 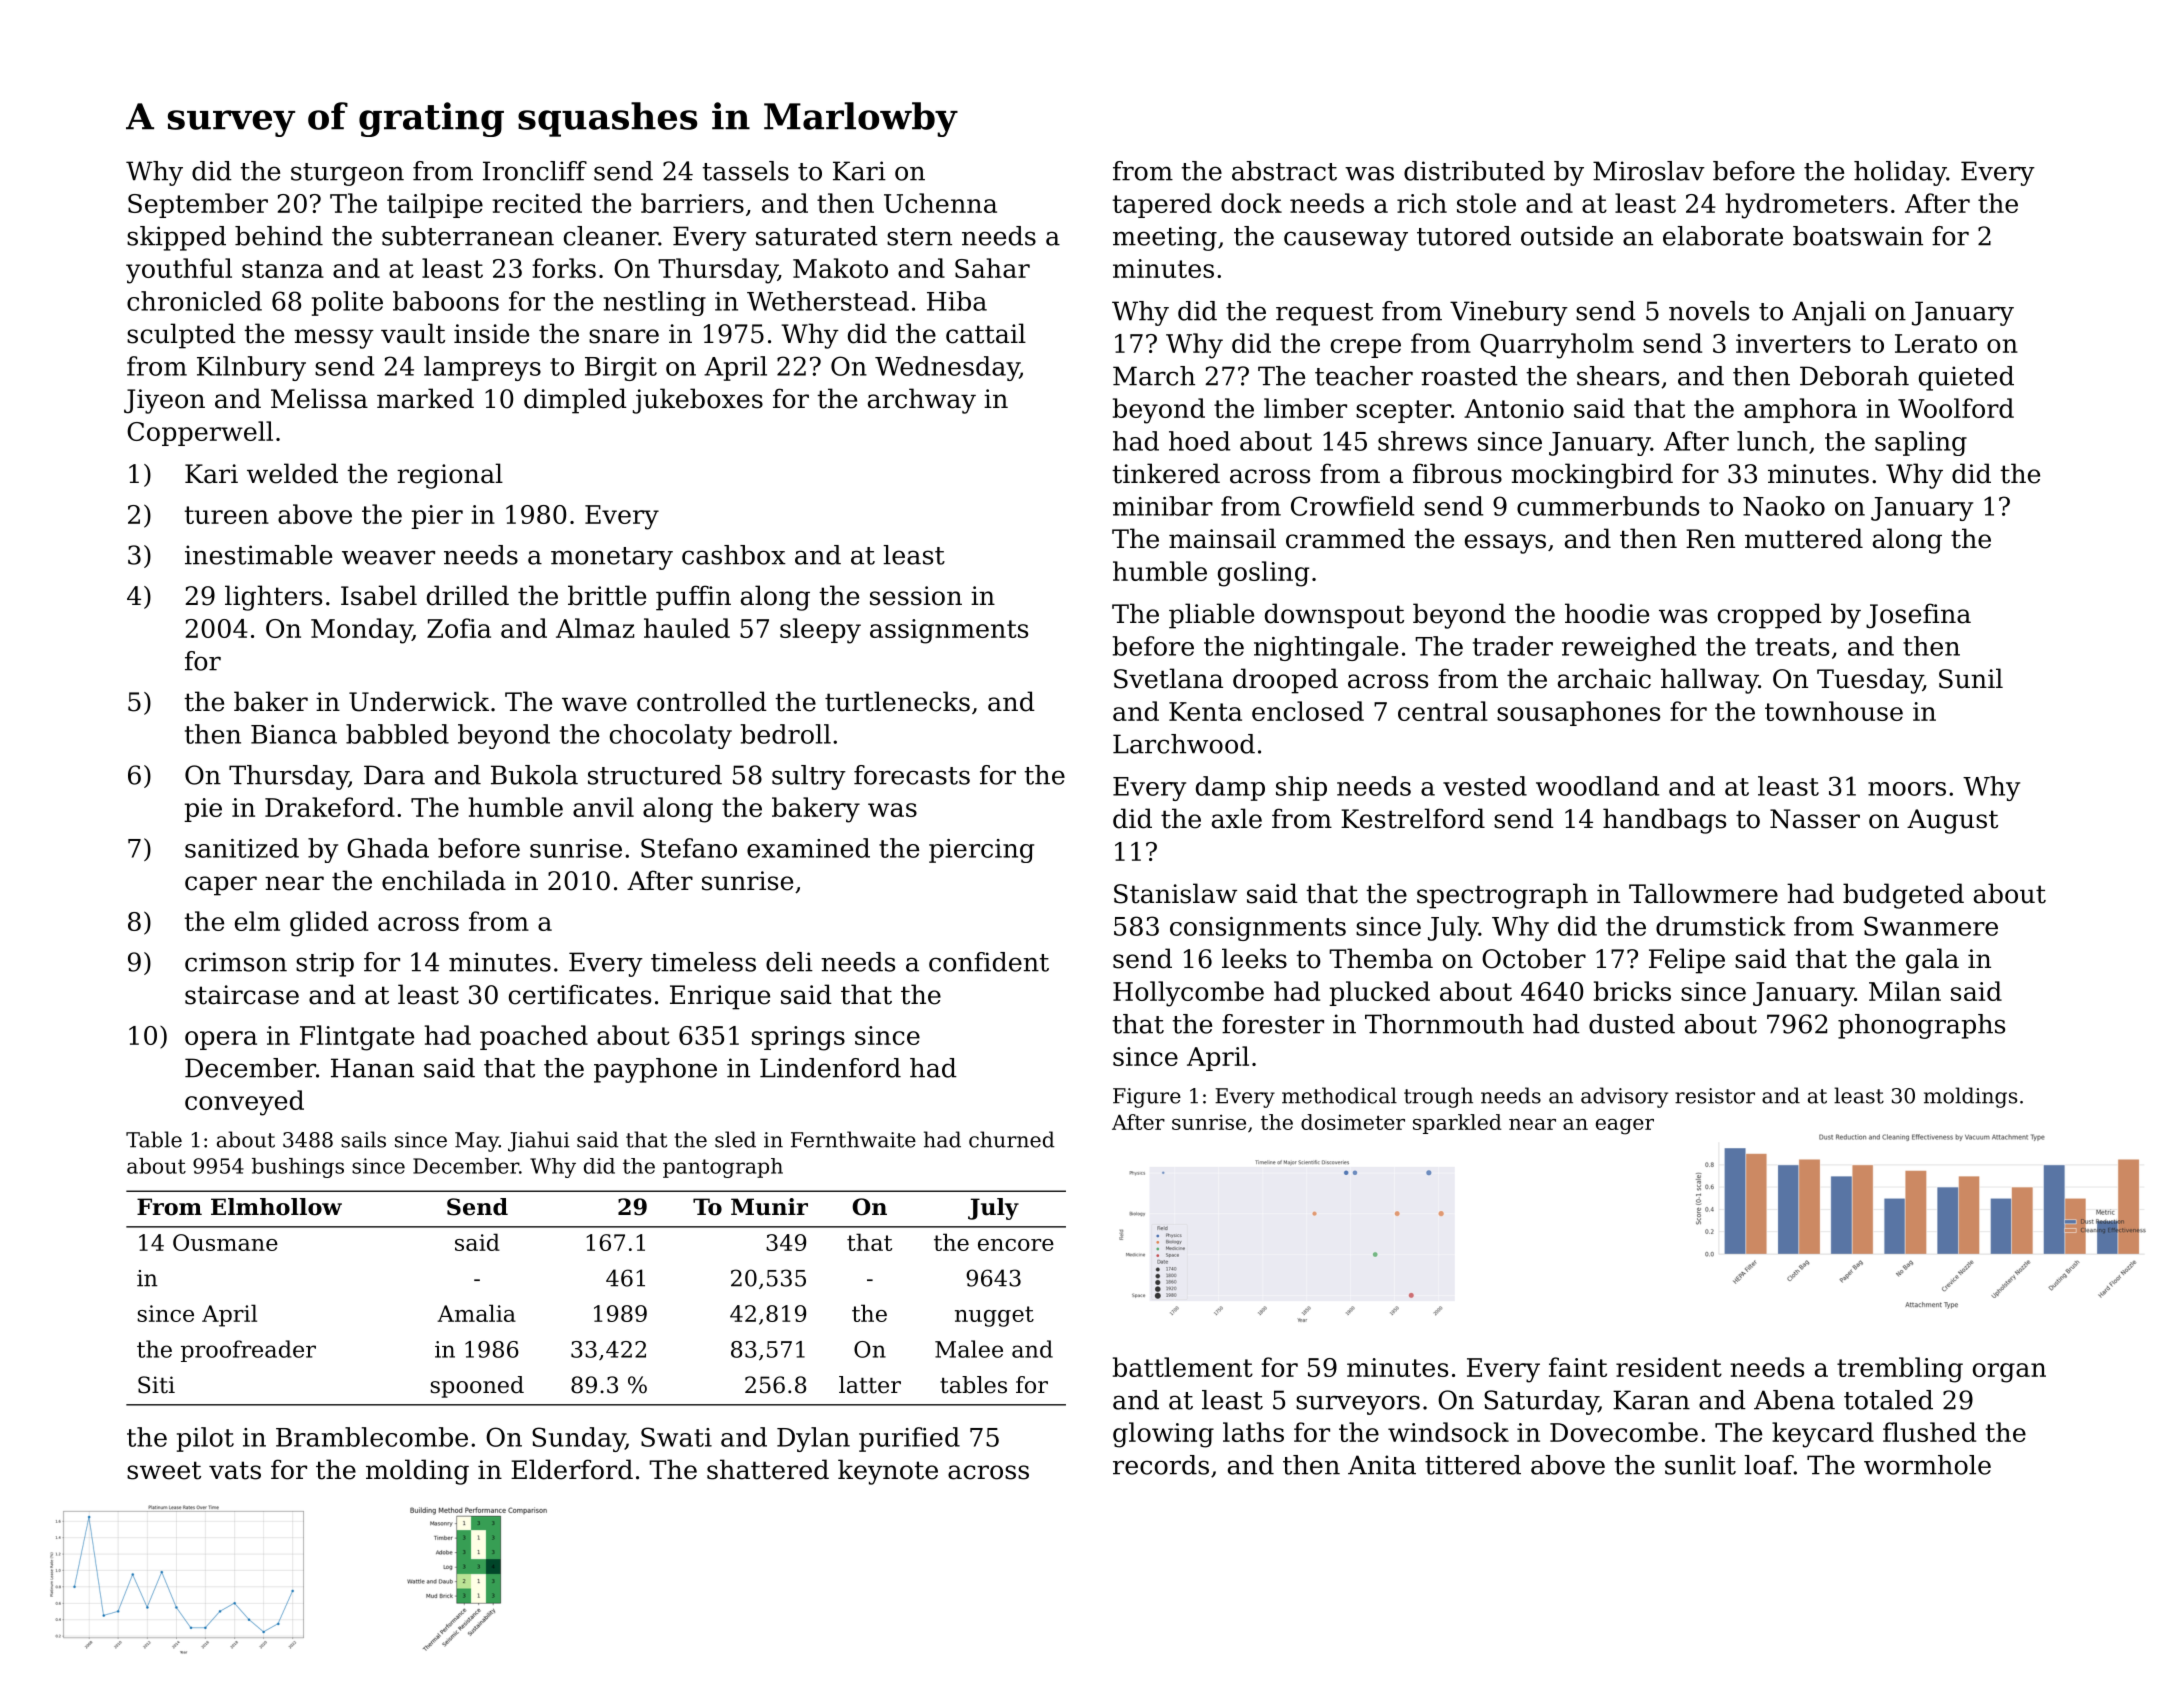 I want to click on spooned, so click(x=477, y=1387).
